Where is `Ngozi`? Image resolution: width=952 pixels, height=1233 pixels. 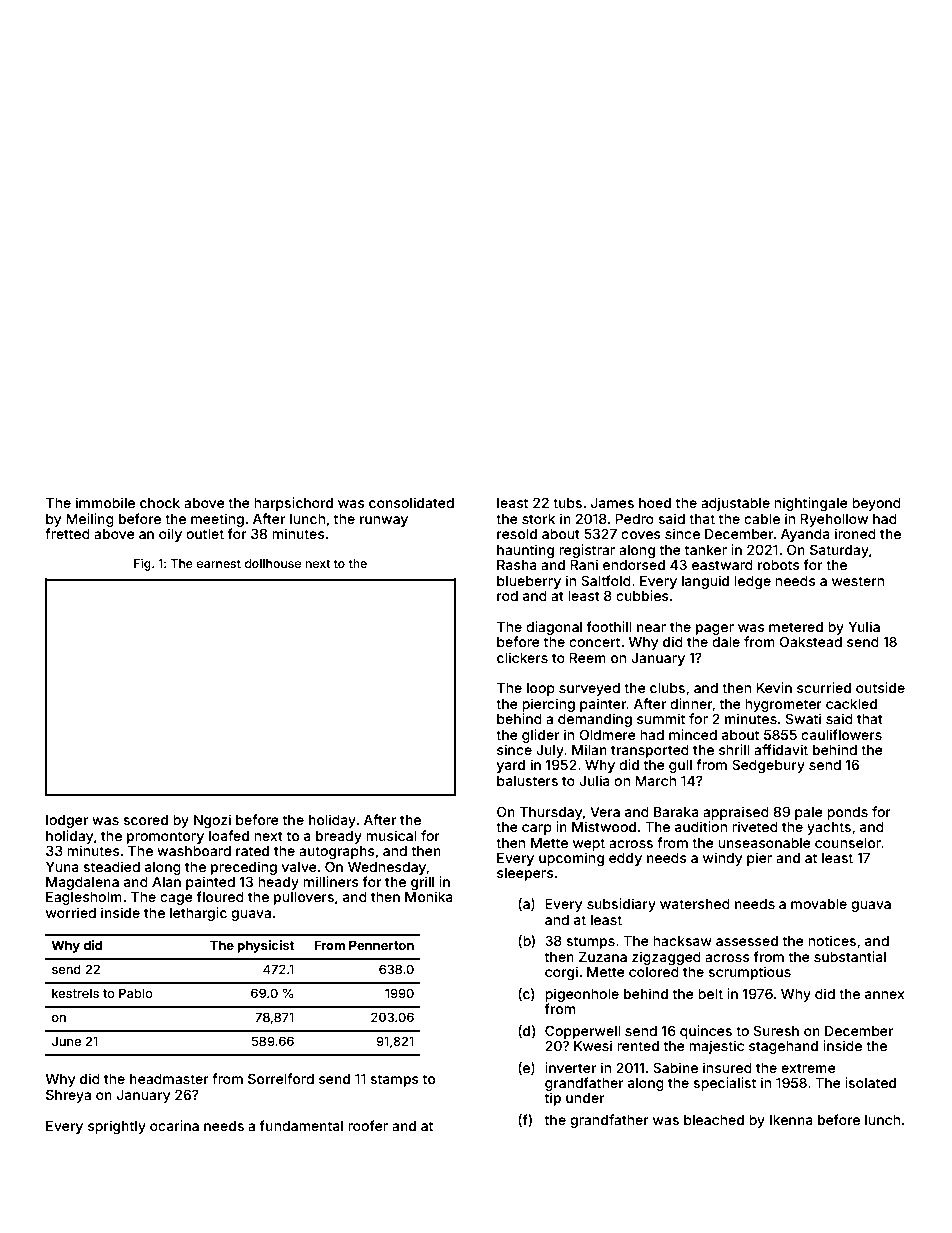 Ngozi is located at coordinates (212, 821).
